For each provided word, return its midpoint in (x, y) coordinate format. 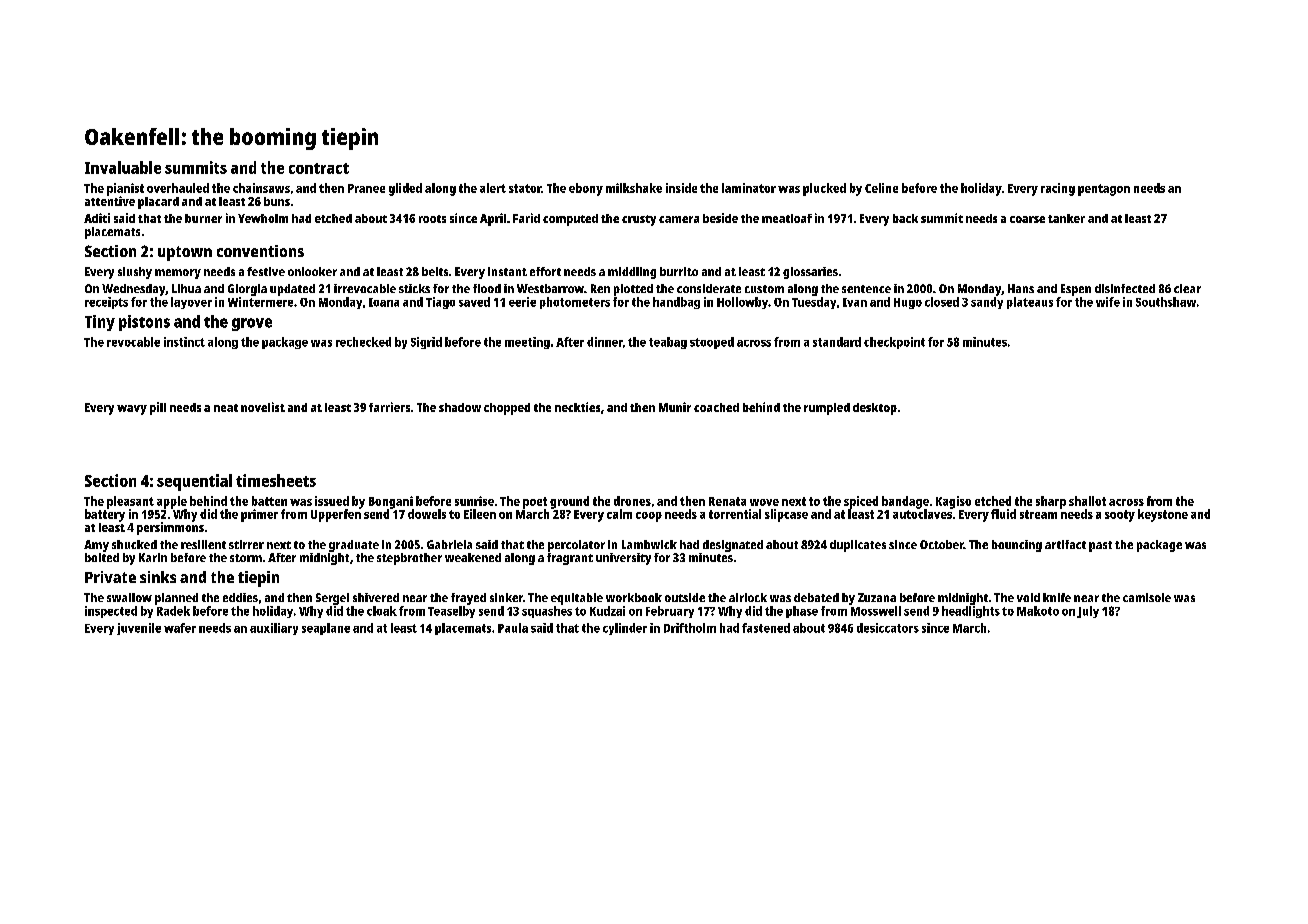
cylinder (625, 629)
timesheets (276, 480)
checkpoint (894, 343)
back (905, 218)
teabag (668, 343)
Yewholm (263, 218)
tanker (1066, 218)
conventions (260, 251)
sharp (1051, 502)
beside (720, 218)
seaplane (326, 629)
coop (649, 517)
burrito (679, 271)
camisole (1147, 597)
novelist (263, 407)
